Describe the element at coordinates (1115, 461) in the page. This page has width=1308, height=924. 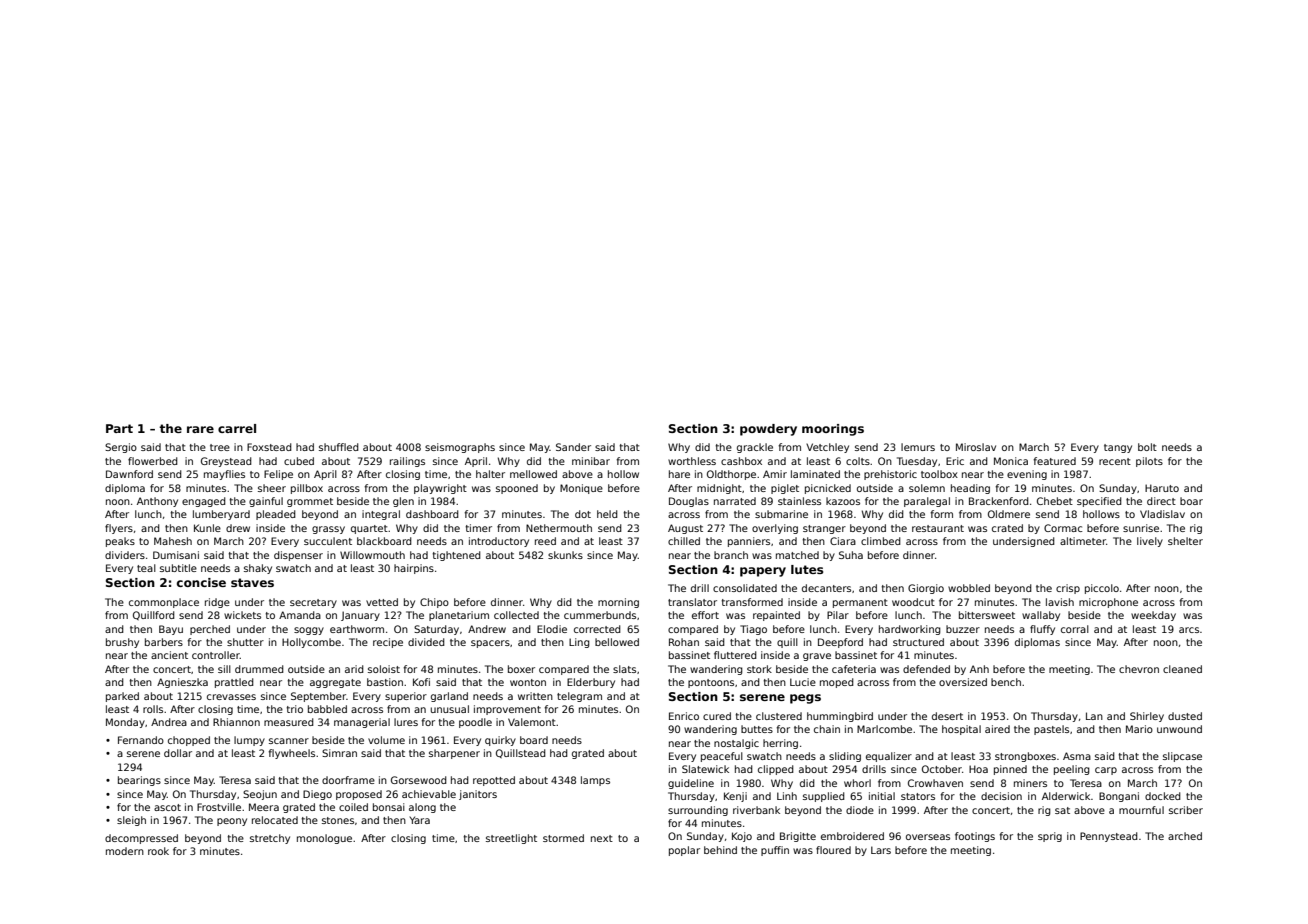
I see `recent` at that location.
